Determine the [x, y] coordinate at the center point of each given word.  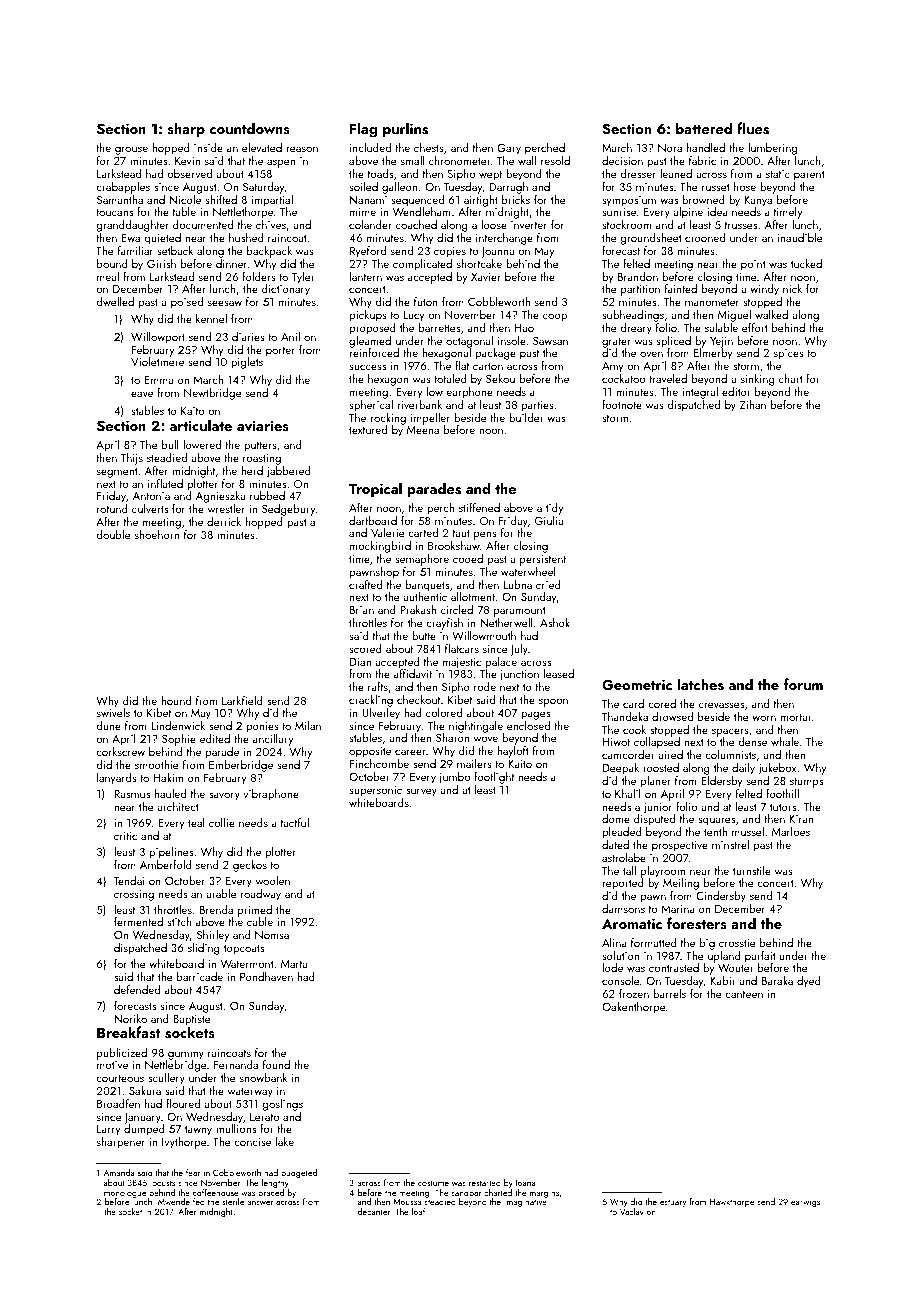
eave [142, 394]
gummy [186, 1055]
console [620, 980]
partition [640, 290]
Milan [308, 725]
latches [701, 684]
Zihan [753, 404]
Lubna [518, 584]
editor [736, 391]
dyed [809, 982]
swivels [113, 712]
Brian [362, 610]
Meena [423, 430]
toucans [114, 212]
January [142, 1118]
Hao [524, 328]
